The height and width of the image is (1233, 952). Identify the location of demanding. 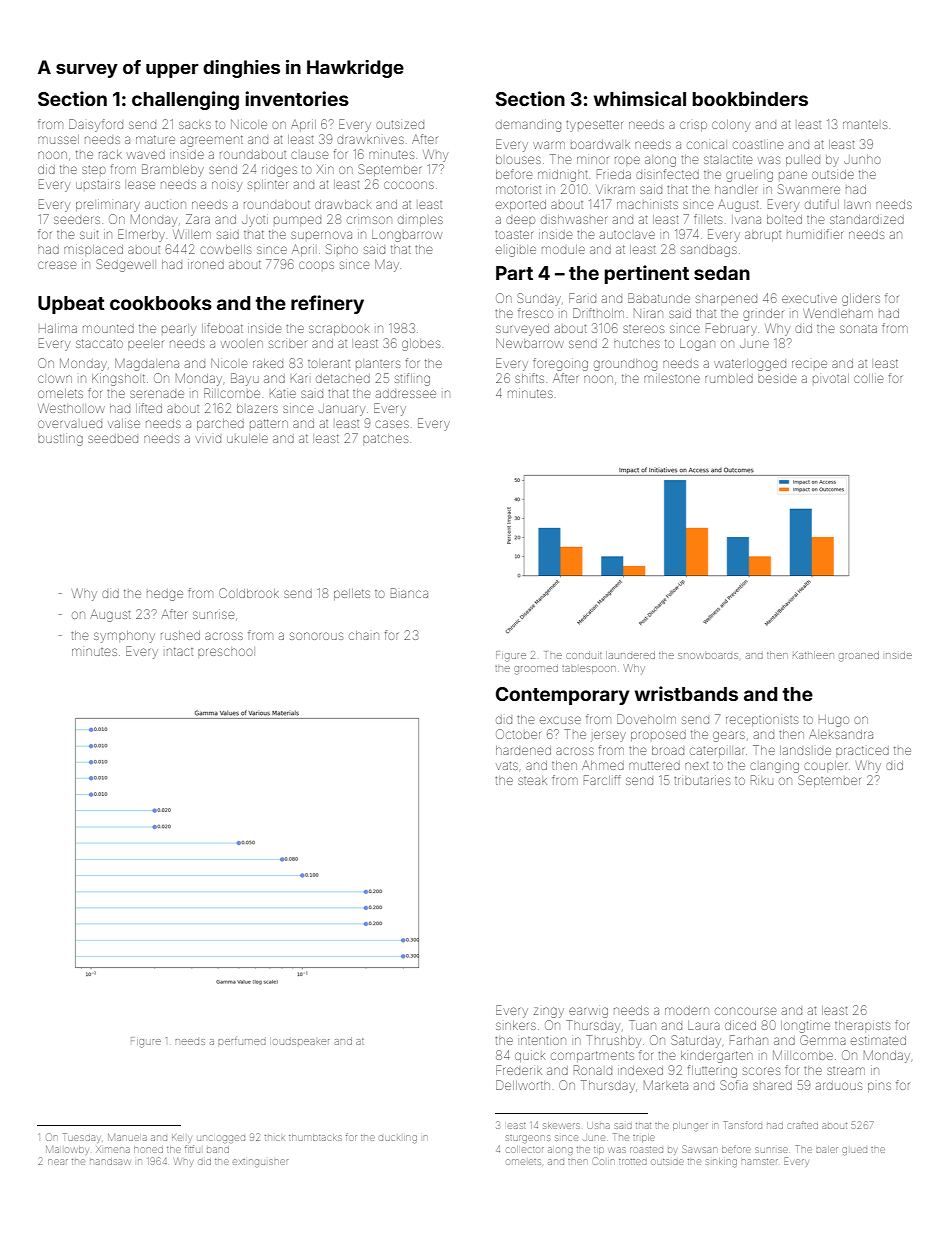
(528, 126).
